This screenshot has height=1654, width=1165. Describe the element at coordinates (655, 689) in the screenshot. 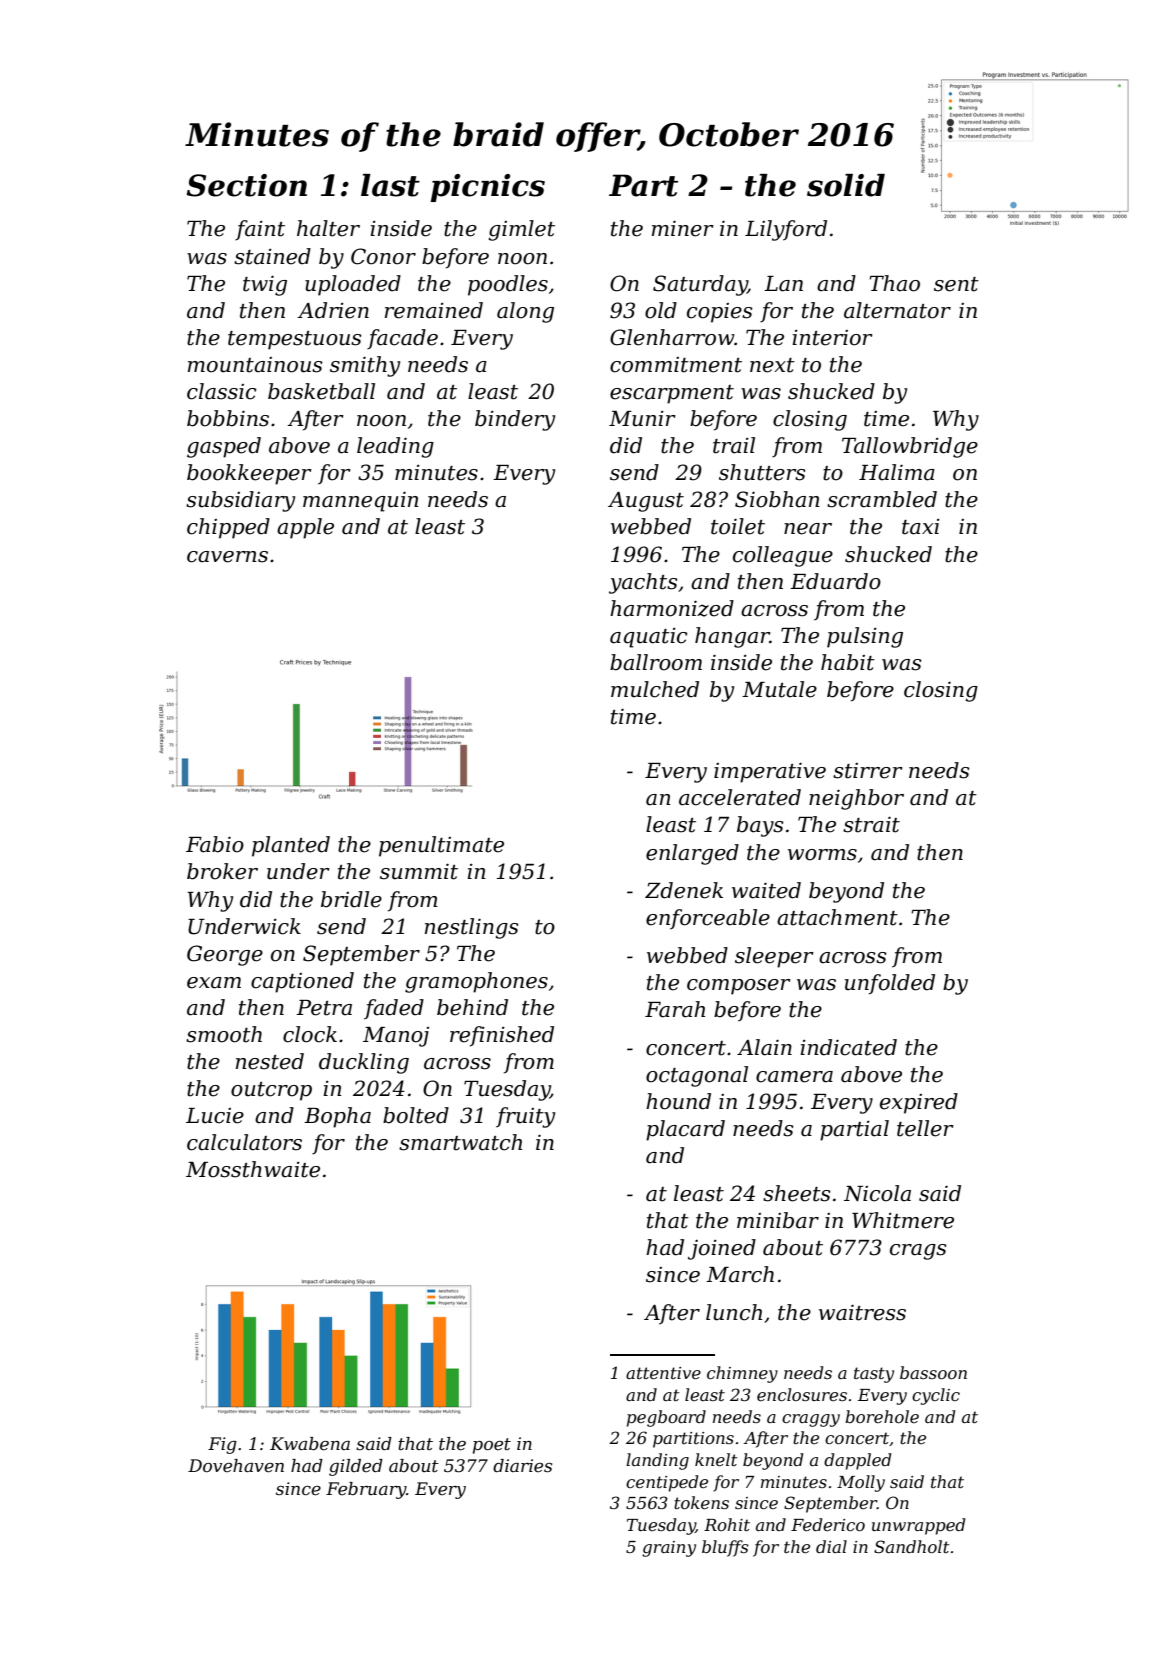

I see `mulched` at that location.
